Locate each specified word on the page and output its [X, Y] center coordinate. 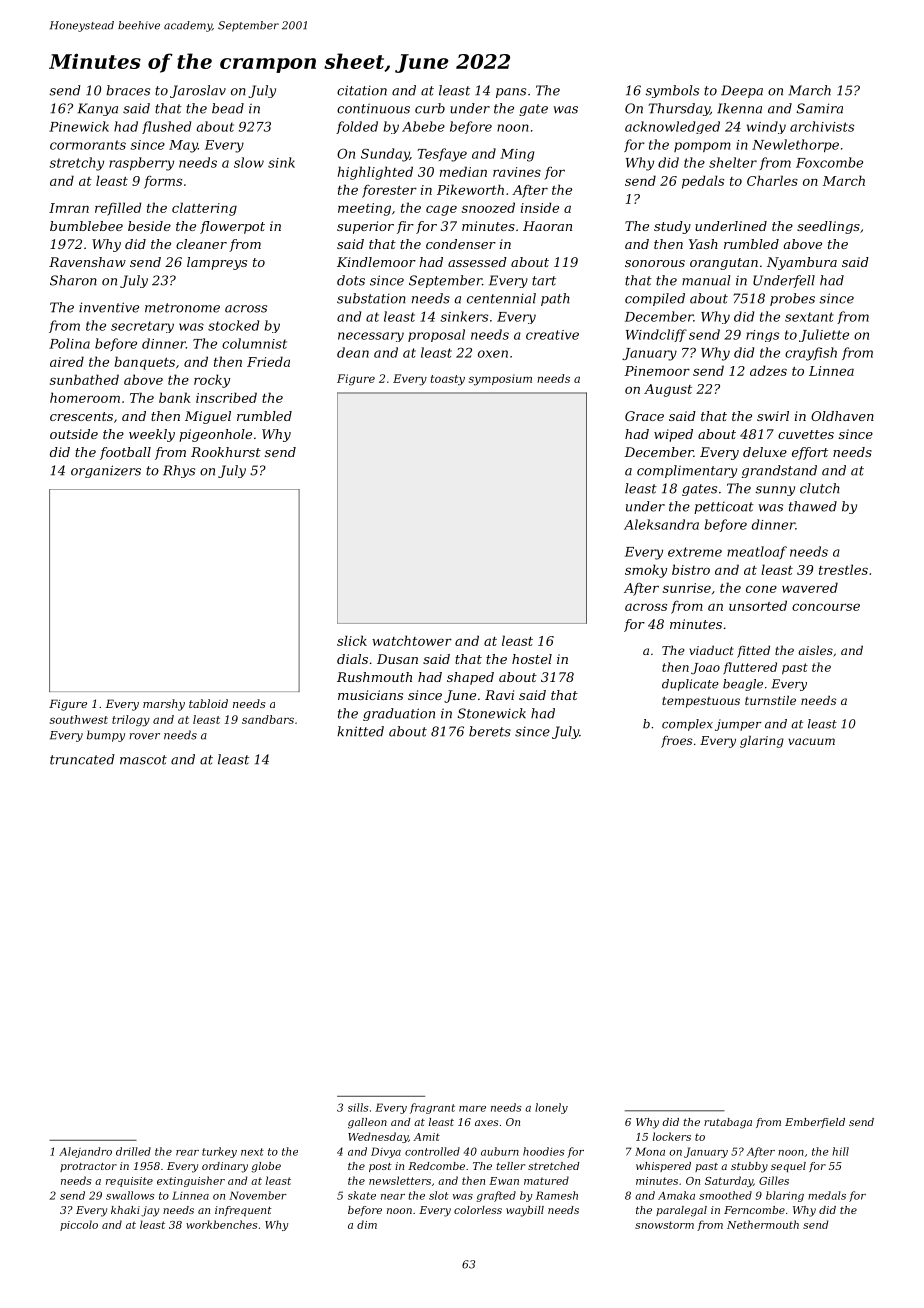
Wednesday [378, 1137]
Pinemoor [657, 371]
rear [187, 1153]
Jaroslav [198, 91]
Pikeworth [470, 189]
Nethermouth [763, 1224]
